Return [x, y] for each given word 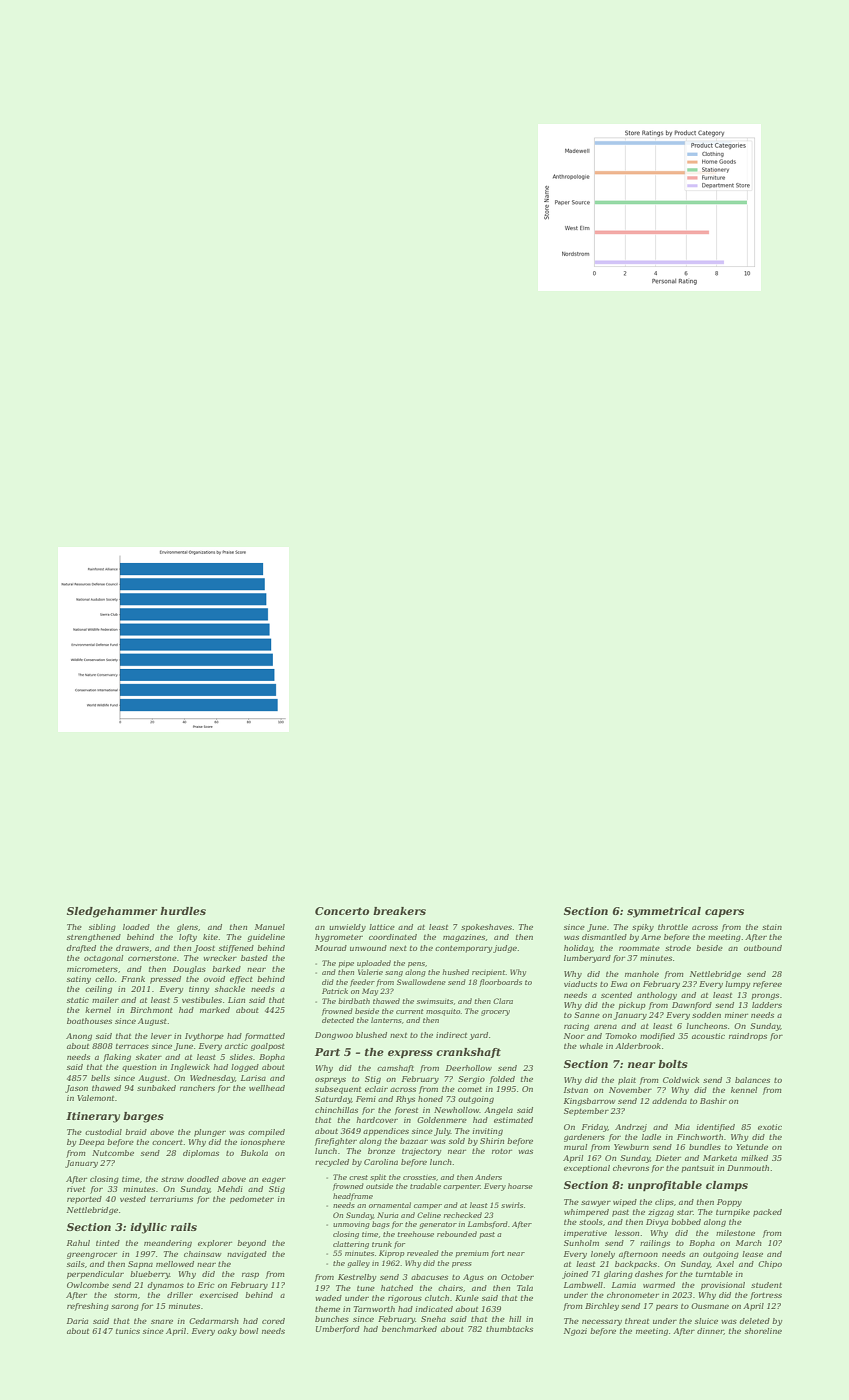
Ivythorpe [204, 1037]
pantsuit [698, 1169]
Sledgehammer [112, 912]
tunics [128, 1331]
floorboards [500, 983]
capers [724, 913]
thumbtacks [509, 1329]
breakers [399, 911]
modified [657, 1037]
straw [172, 1179]
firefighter [336, 1142]
